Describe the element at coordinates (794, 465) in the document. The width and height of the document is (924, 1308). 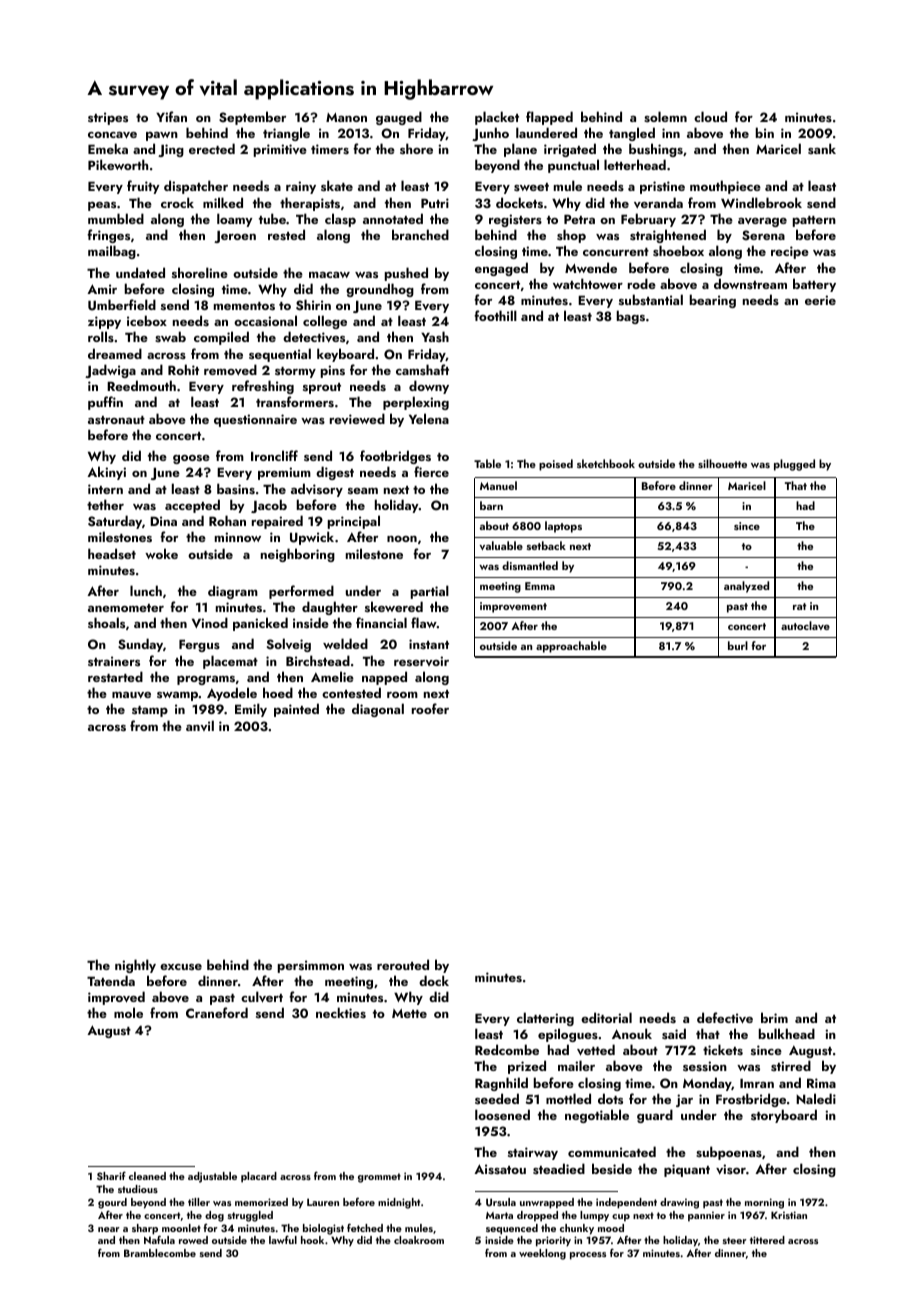
I see `plugged` at that location.
